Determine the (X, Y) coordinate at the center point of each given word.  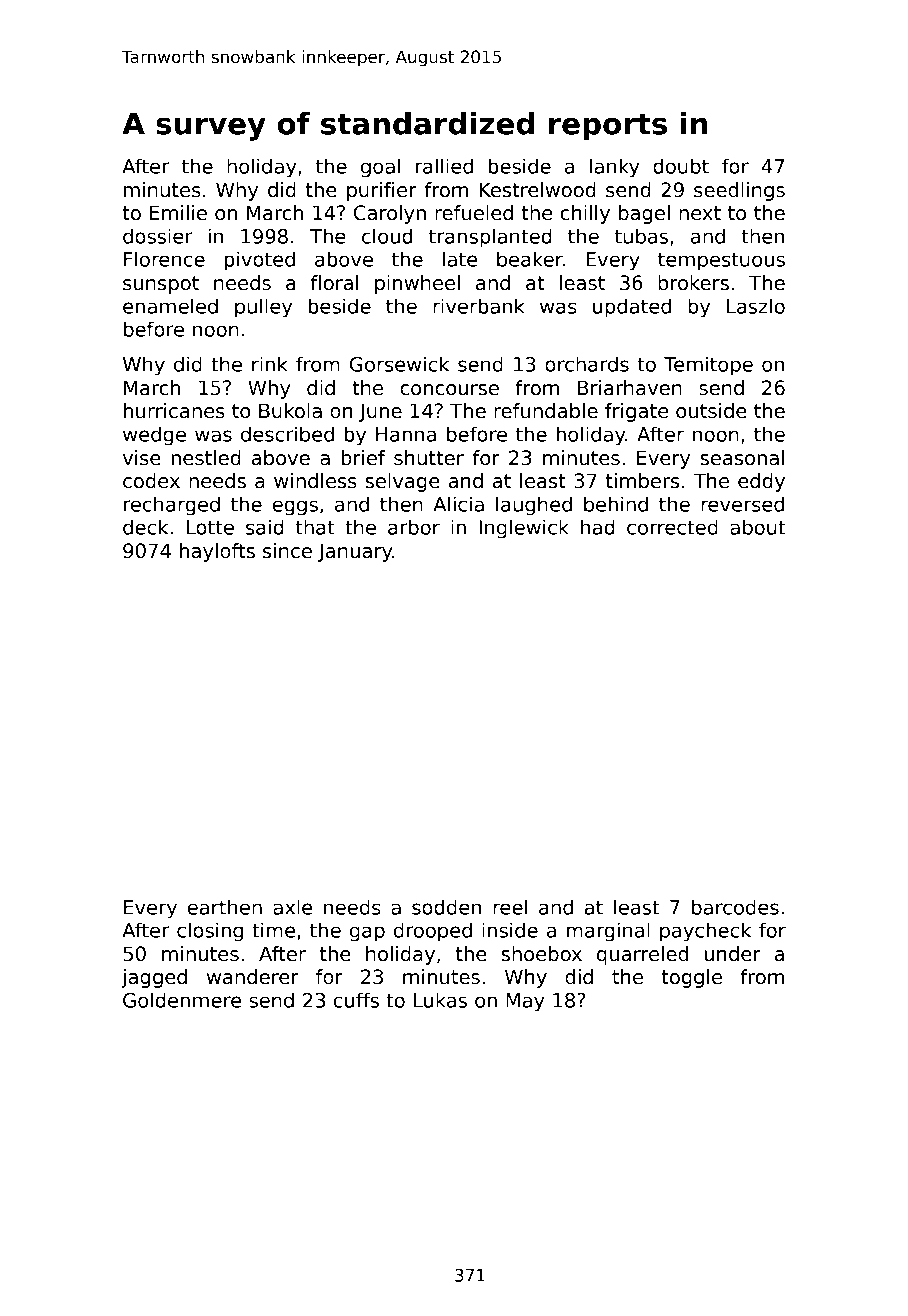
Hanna (406, 434)
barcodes (735, 907)
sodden (446, 907)
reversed (742, 504)
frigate (636, 412)
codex (151, 481)
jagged (154, 978)
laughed (534, 506)
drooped (433, 932)
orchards (587, 364)
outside (711, 411)
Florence (164, 259)
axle (292, 907)
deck (145, 527)
